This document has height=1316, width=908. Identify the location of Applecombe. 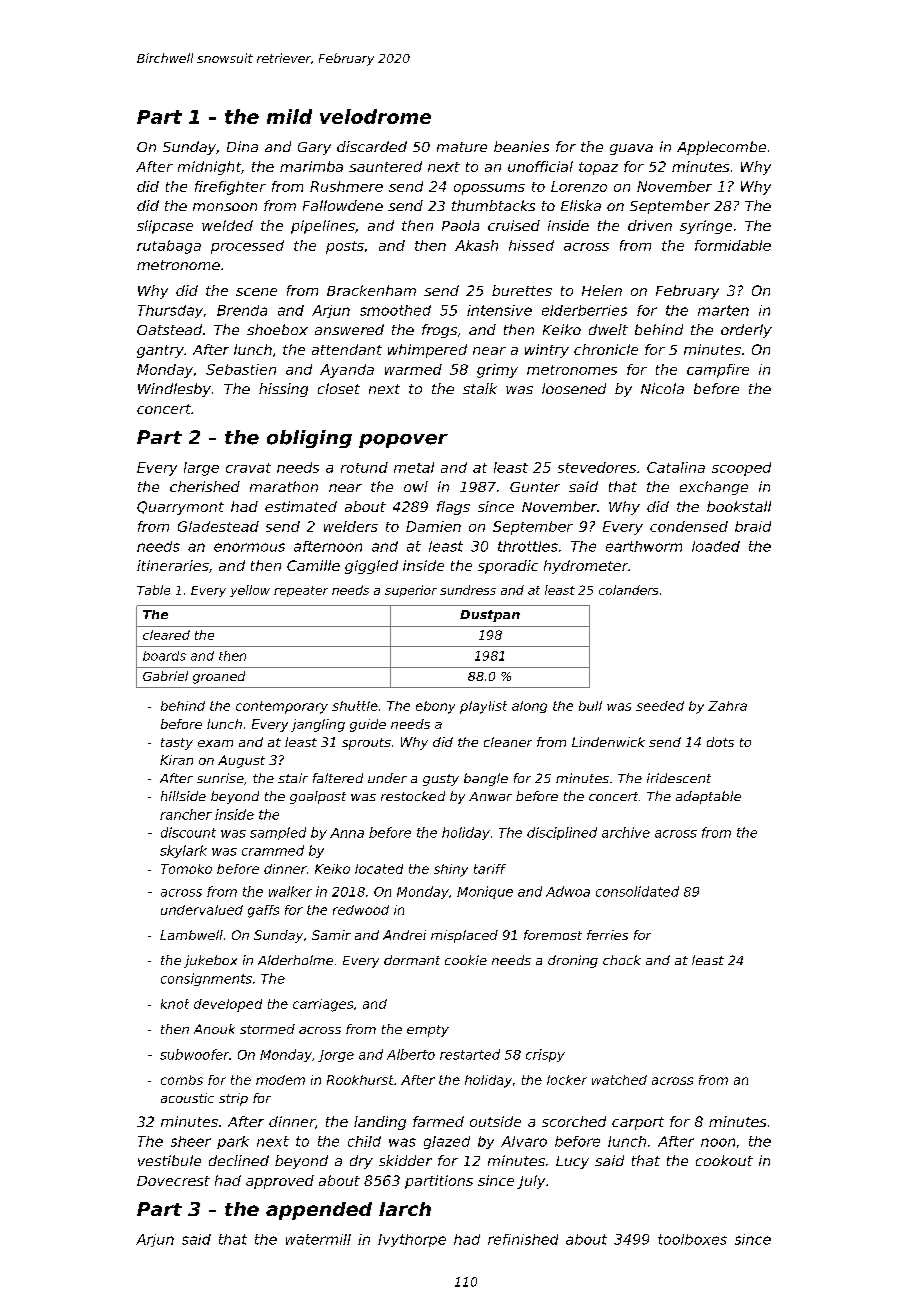
(721, 148).
